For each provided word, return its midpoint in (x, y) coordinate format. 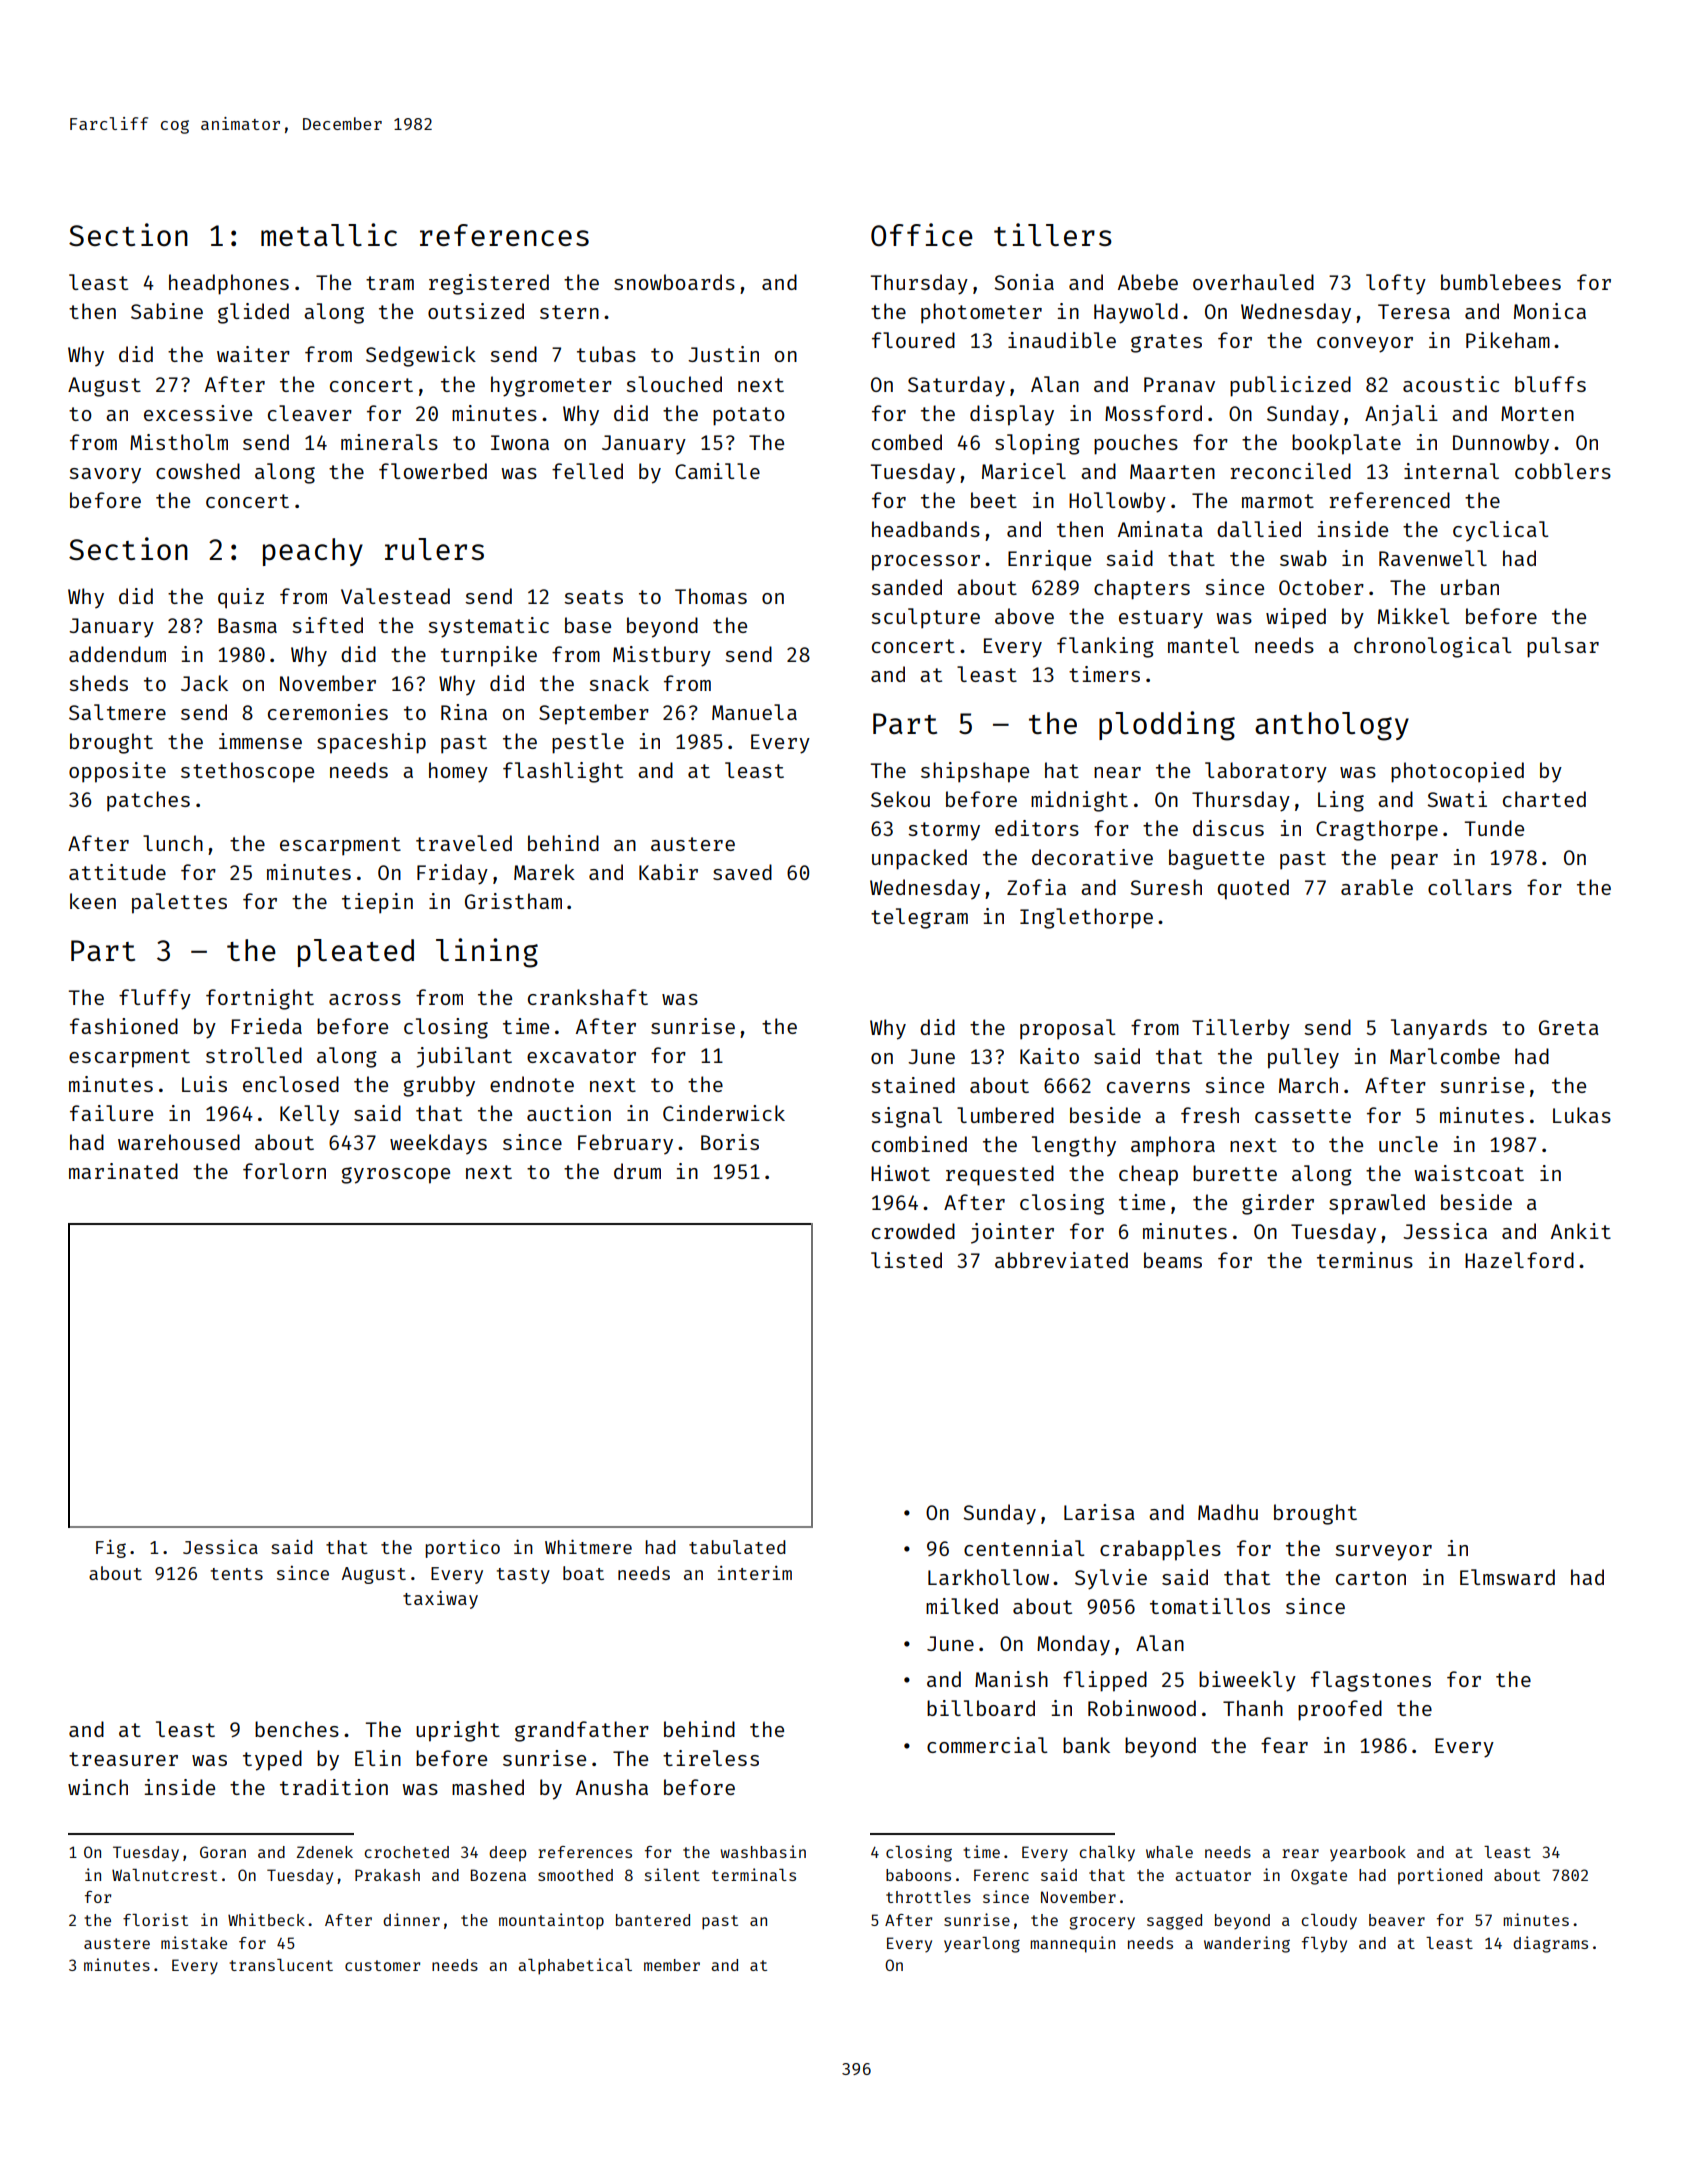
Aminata (1160, 529)
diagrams (1550, 1944)
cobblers (1563, 471)
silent (672, 1874)
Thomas (711, 596)
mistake (194, 1942)
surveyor (1383, 1553)
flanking (1105, 647)
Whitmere (588, 1546)
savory (105, 476)
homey (458, 772)
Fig (111, 1549)
